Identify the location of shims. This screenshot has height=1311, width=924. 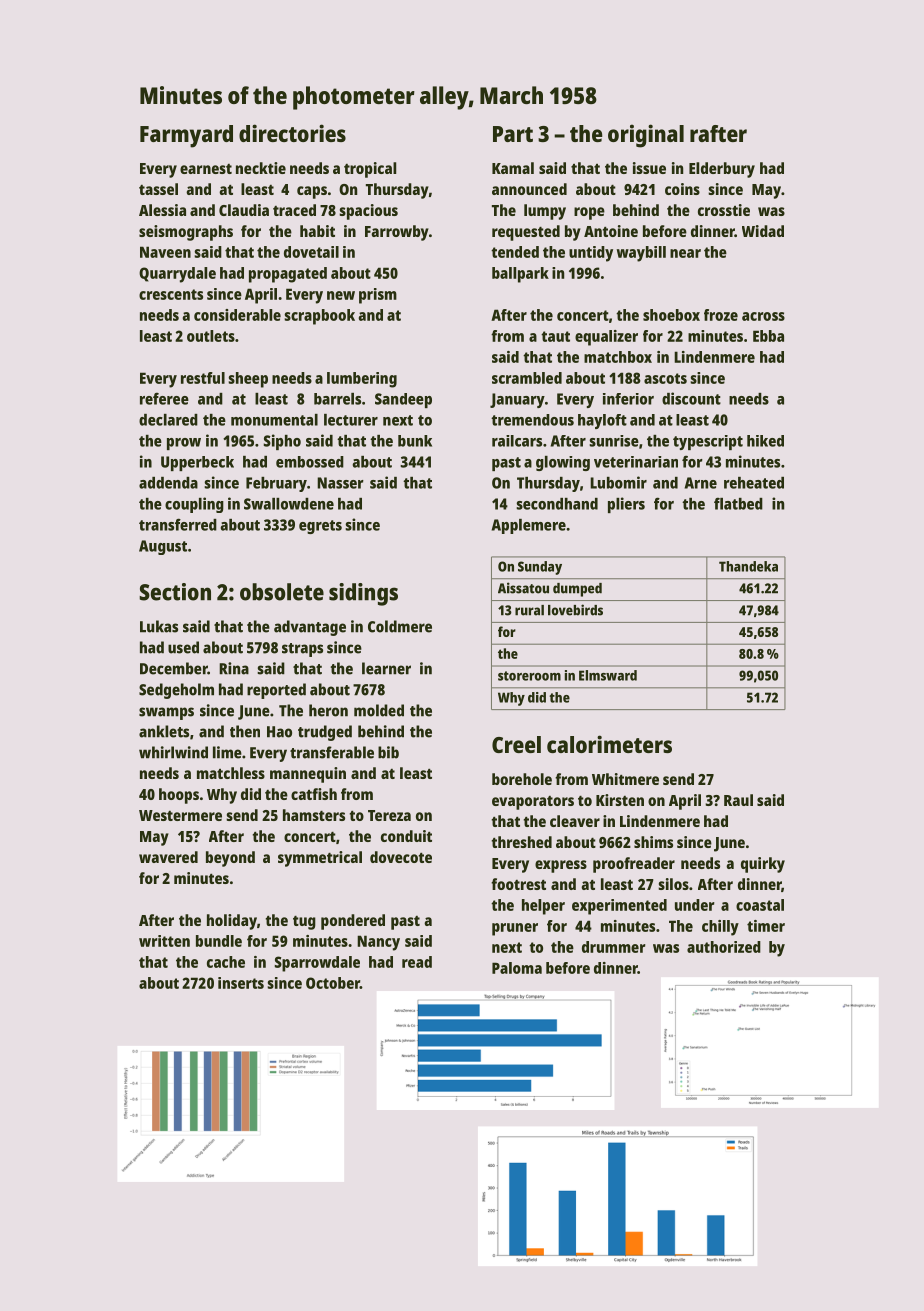
(653, 842).
